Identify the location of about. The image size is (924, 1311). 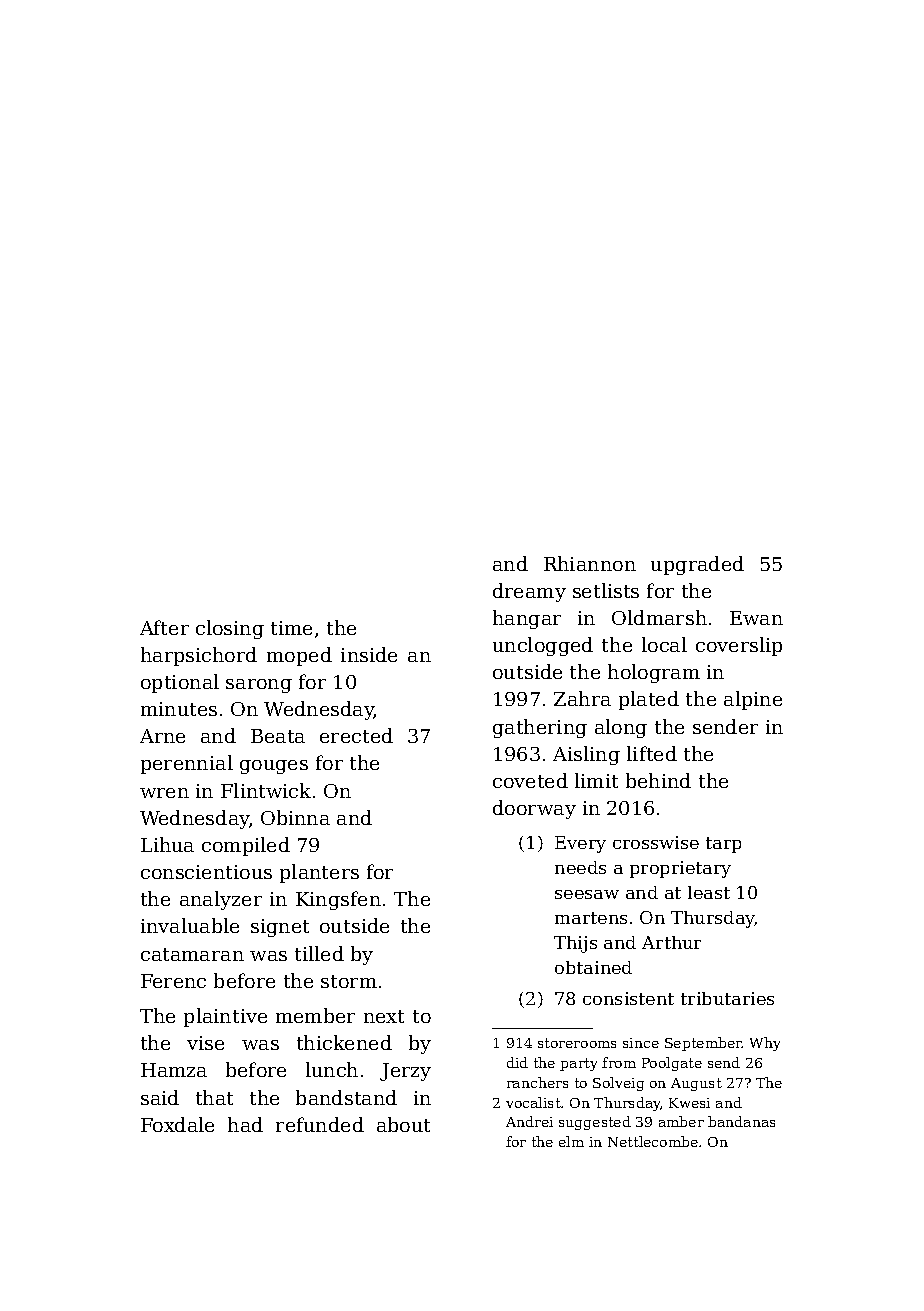
(403, 1124).
